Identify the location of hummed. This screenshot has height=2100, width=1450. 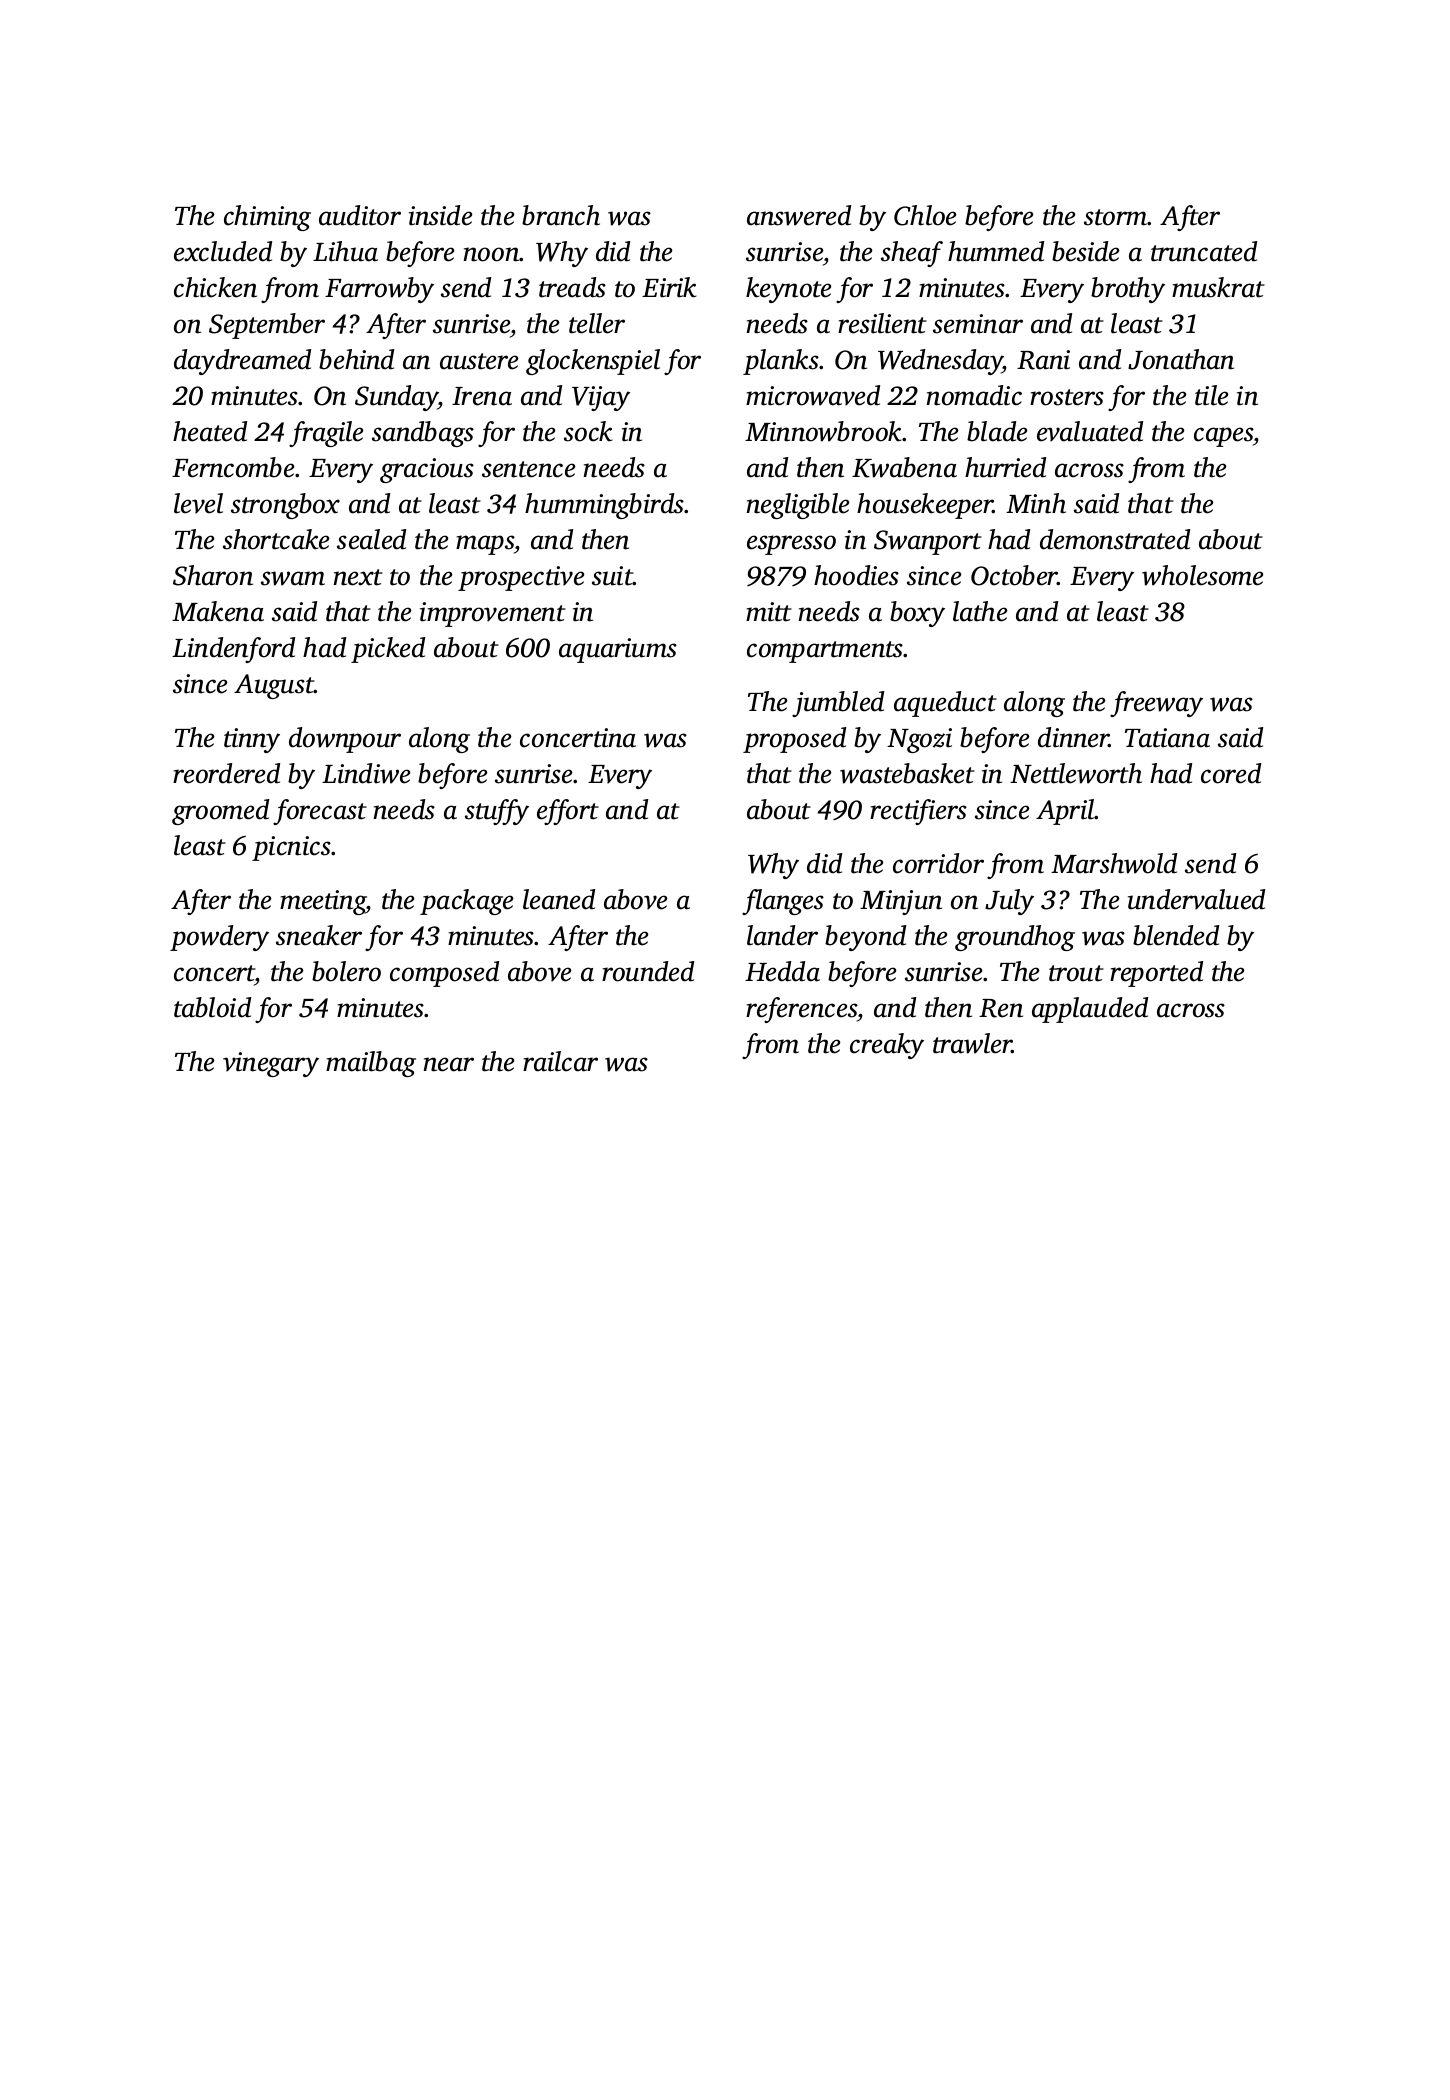
(996, 251).
